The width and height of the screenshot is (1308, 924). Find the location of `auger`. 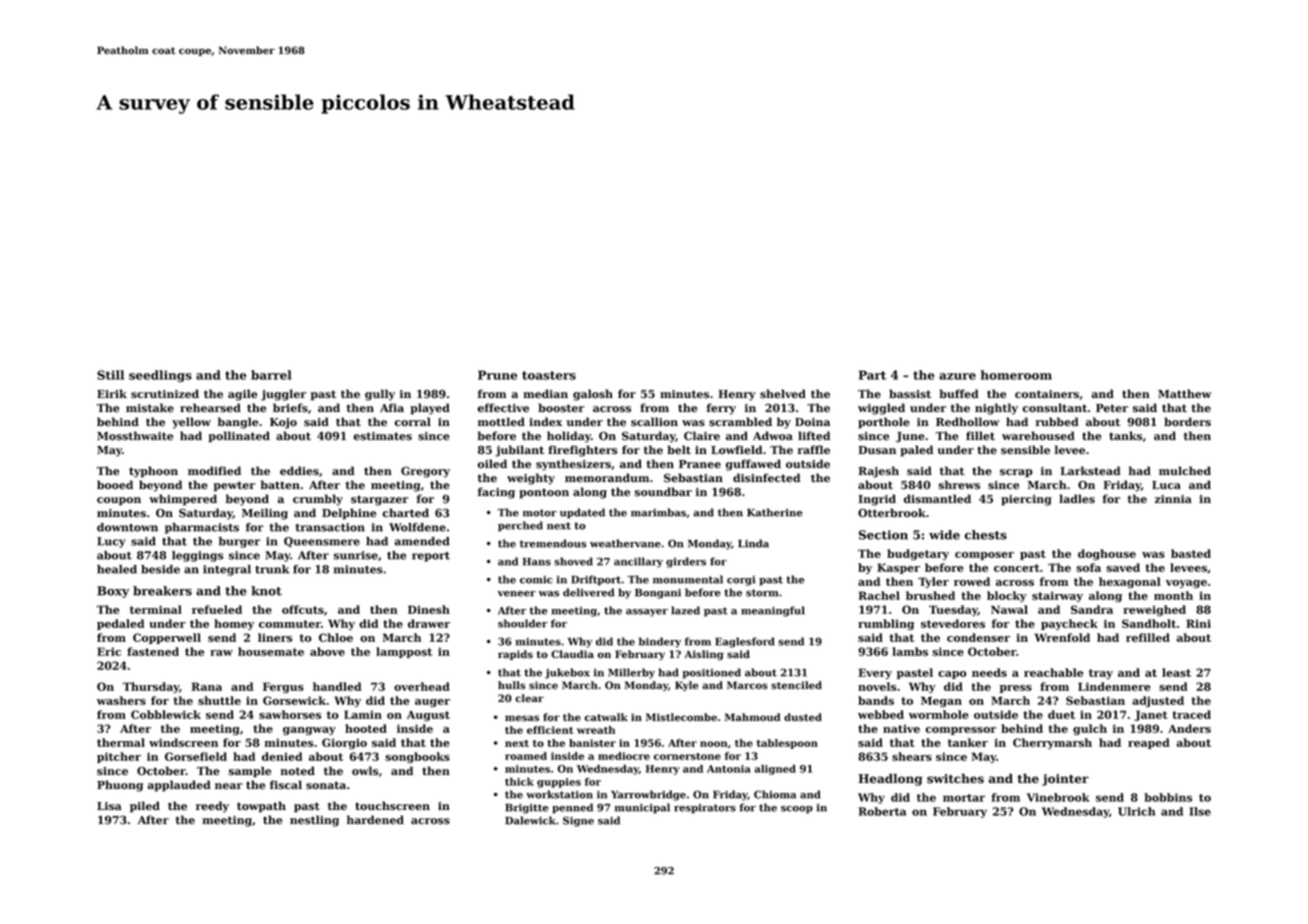

auger is located at coordinates (432, 703).
